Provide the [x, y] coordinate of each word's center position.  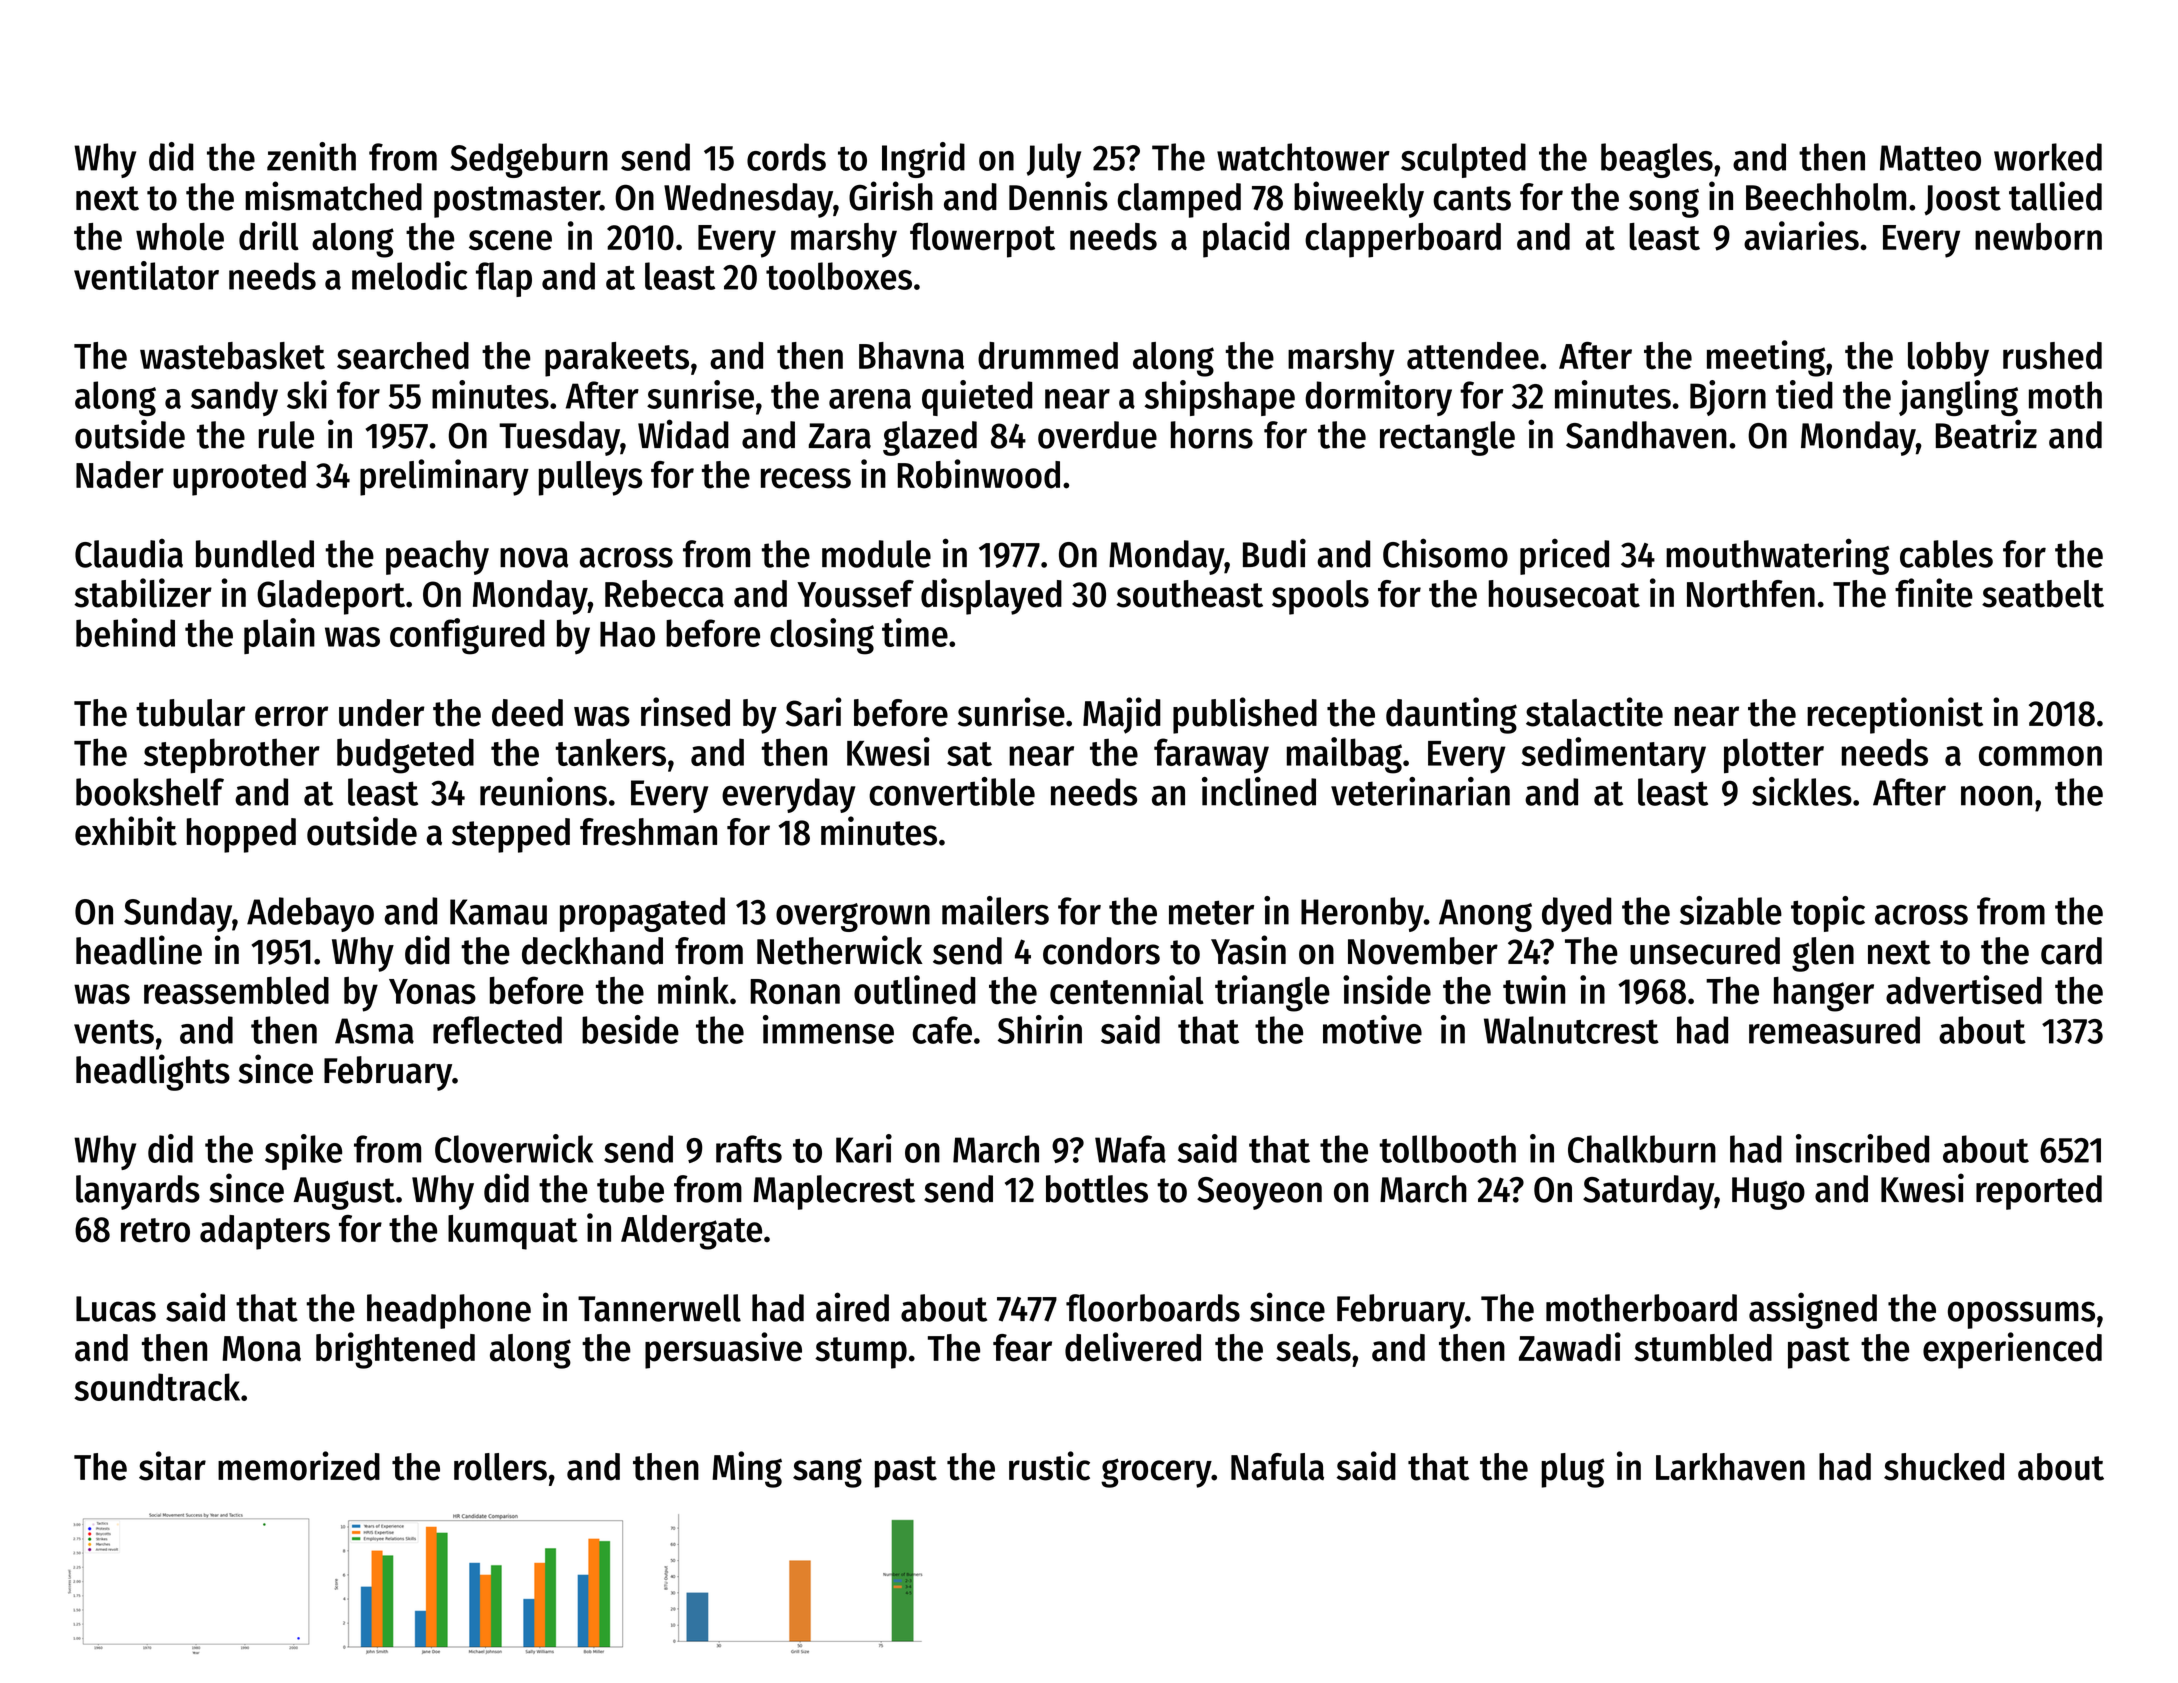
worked [2048, 157]
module [876, 554]
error [291, 716]
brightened [395, 1350]
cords [786, 157]
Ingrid [923, 160]
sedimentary [1613, 755]
